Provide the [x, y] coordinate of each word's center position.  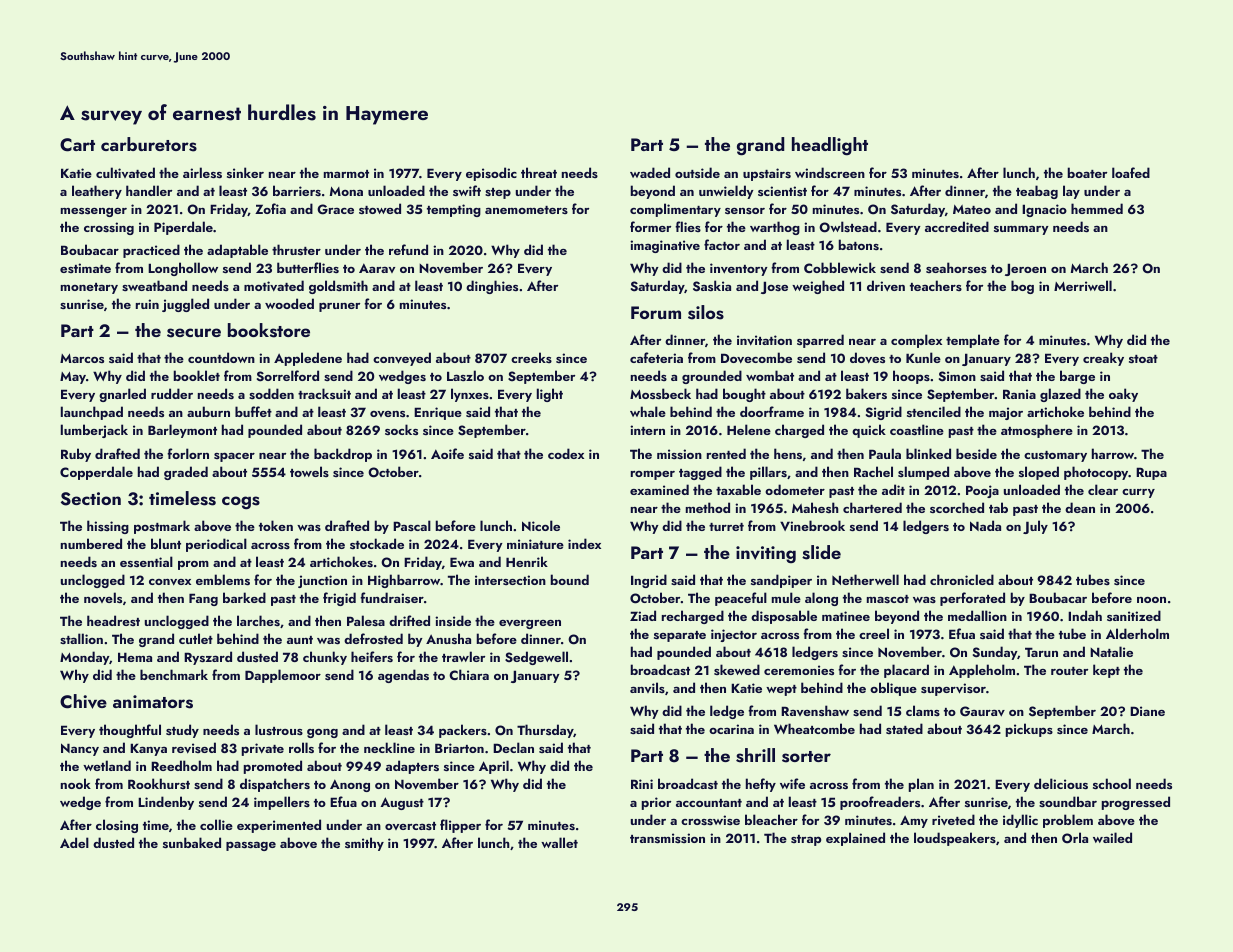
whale [648, 411]
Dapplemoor [283, 676]
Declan [513, 747]
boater [1087, 172]
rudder [172, 393]
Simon [957, 376]
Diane [1147, 711]
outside [697, 172]
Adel [74, 842]
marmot [346, 174]
